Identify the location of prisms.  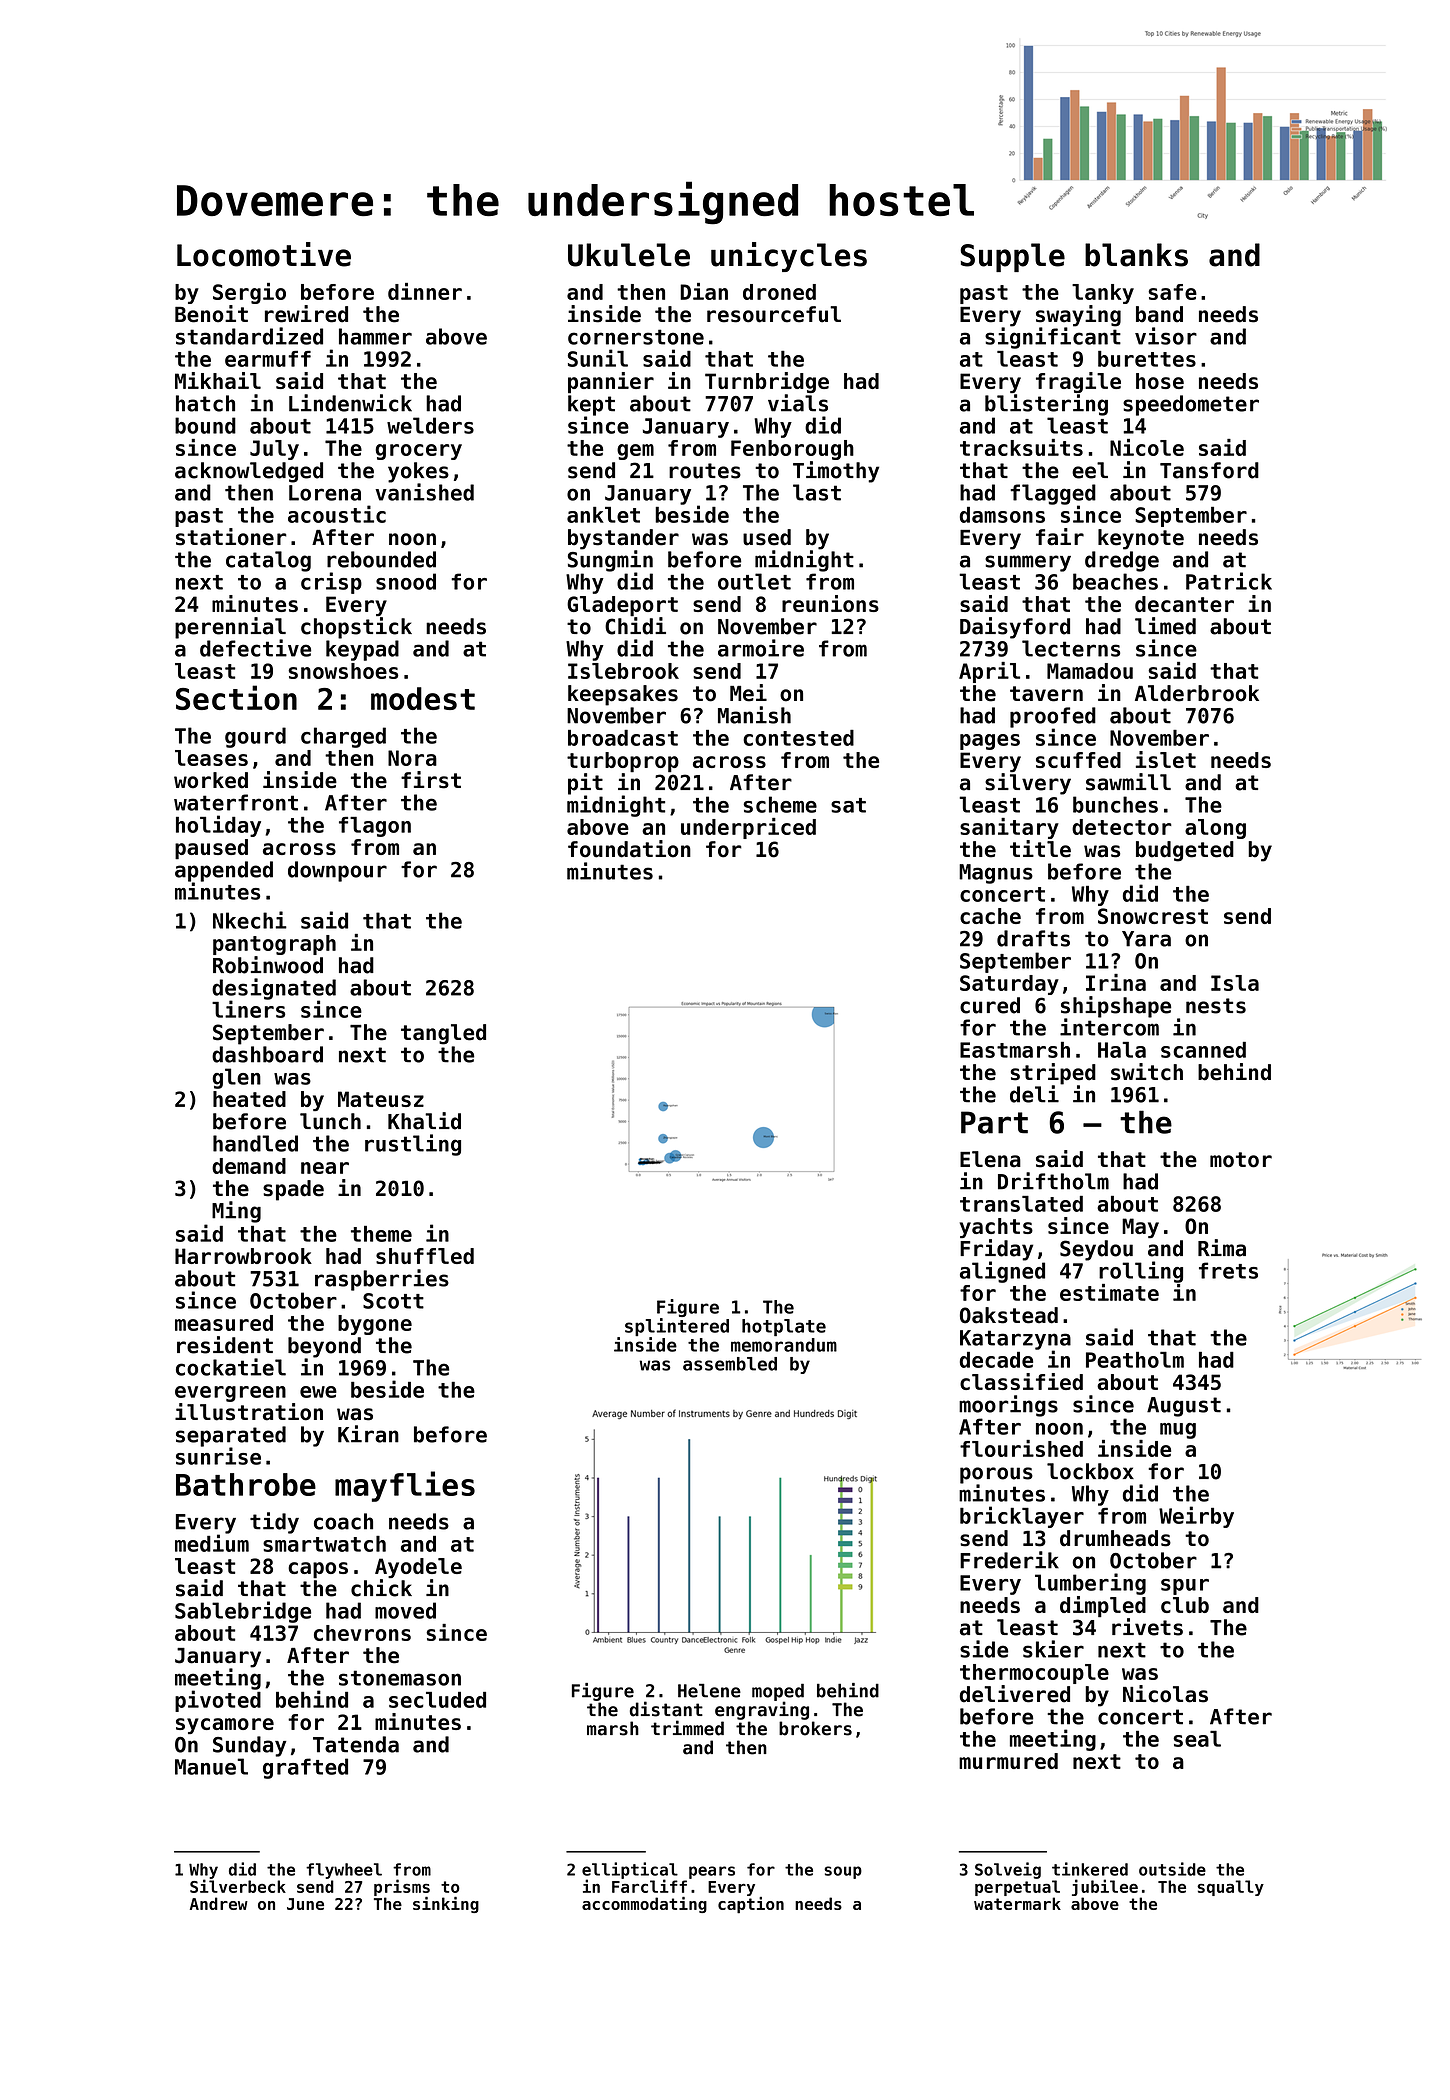
(402, 1887).
